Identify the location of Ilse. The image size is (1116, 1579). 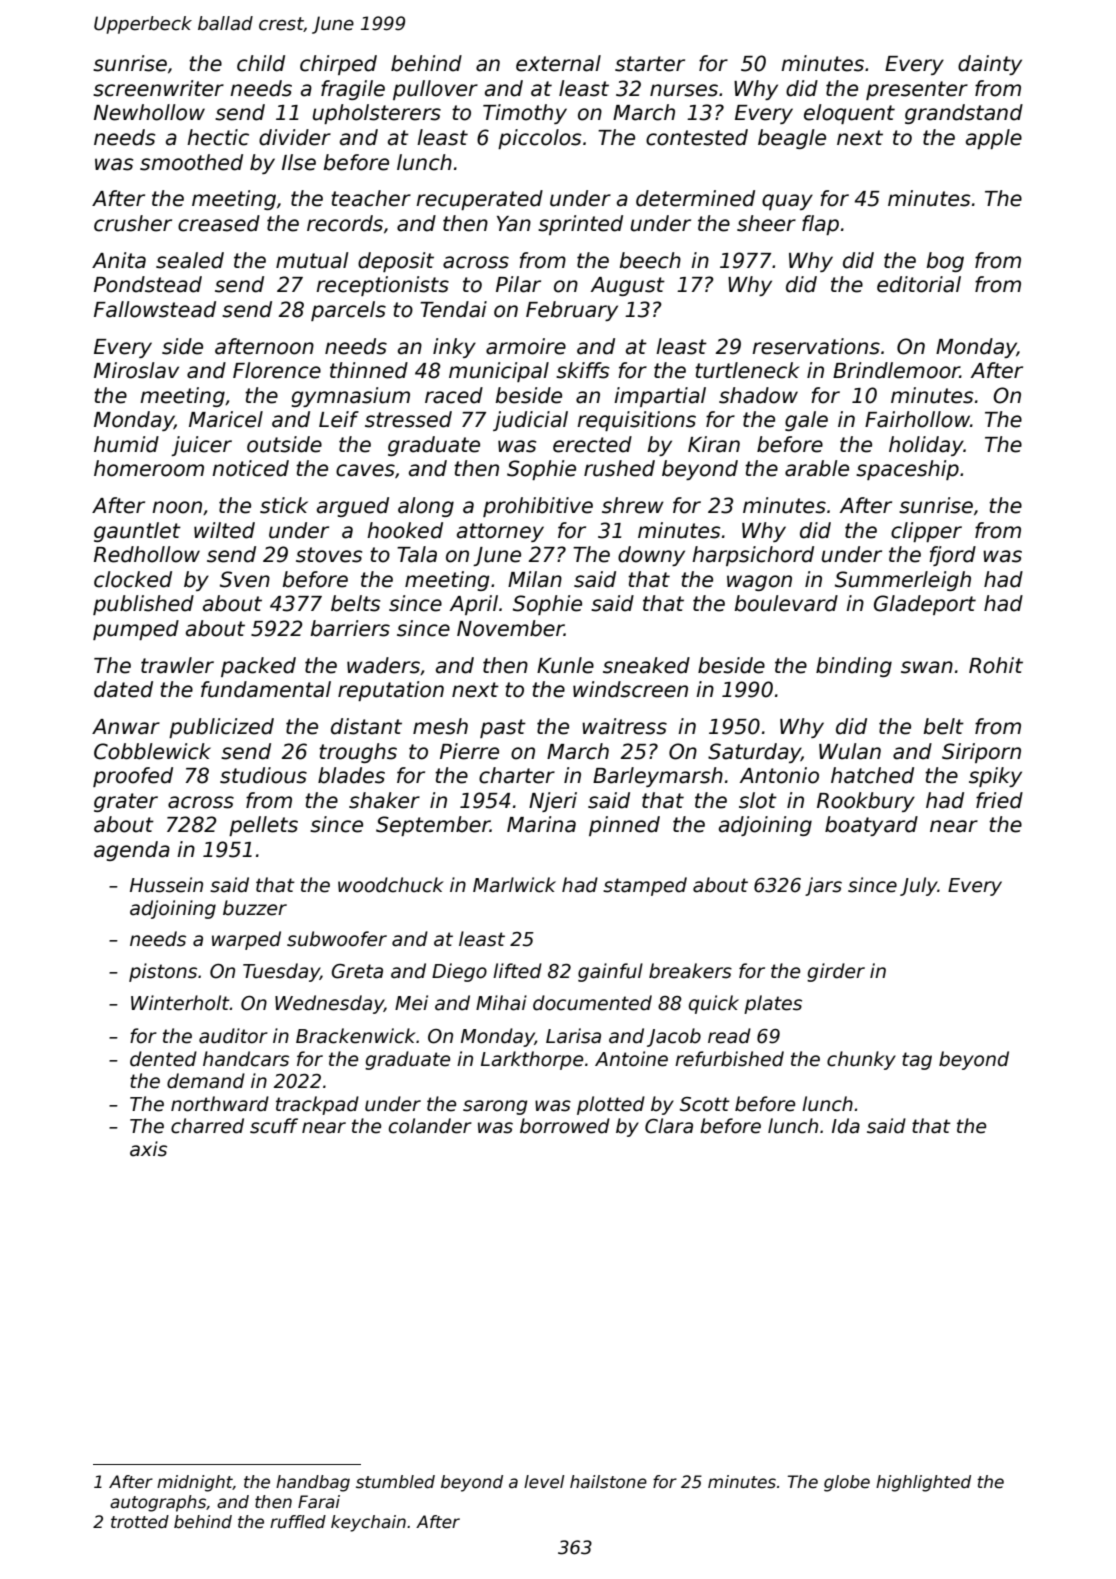
(299, 162).
